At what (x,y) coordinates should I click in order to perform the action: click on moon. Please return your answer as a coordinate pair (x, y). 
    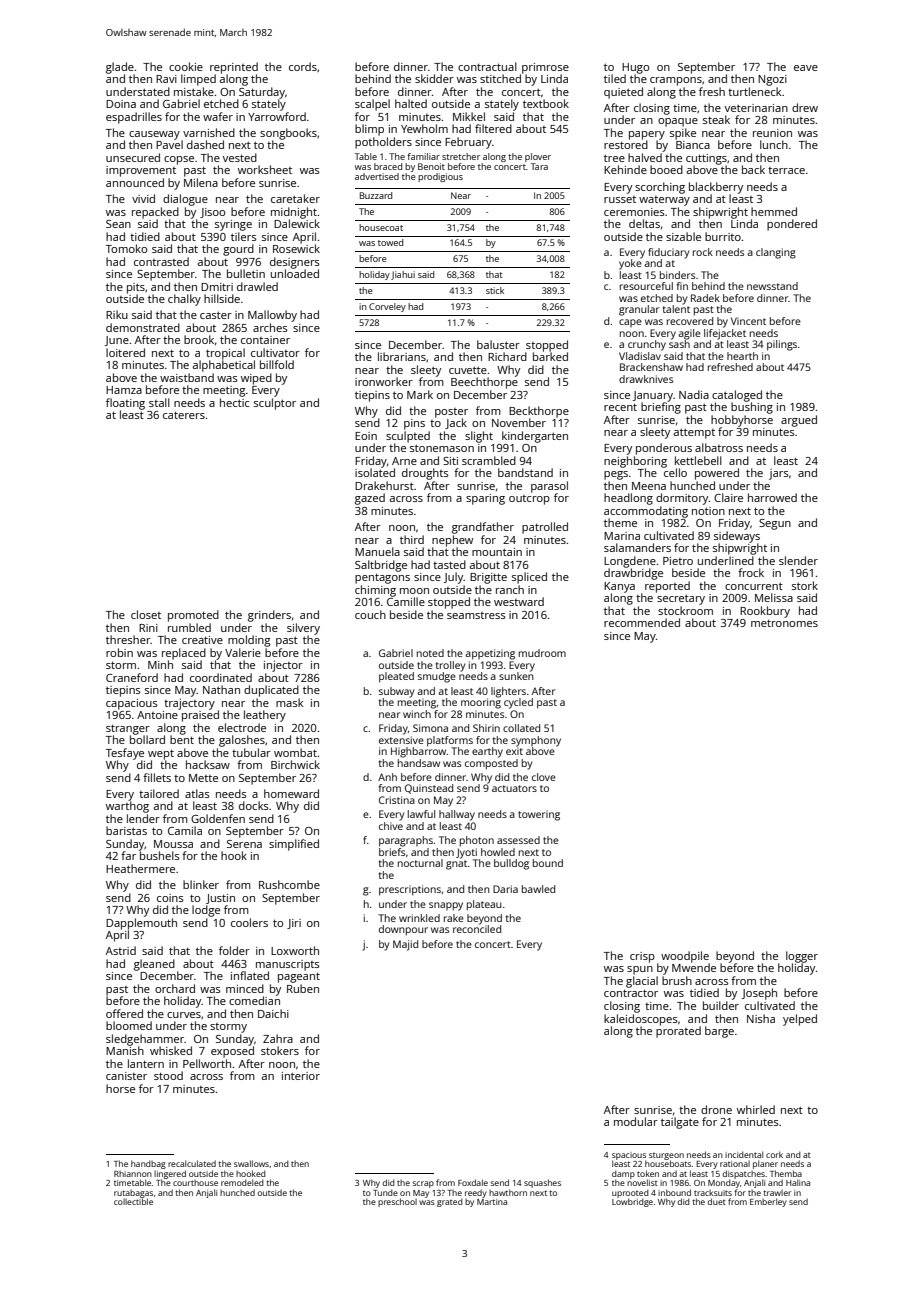
    Looking at the image, I should click on (414, 591).
